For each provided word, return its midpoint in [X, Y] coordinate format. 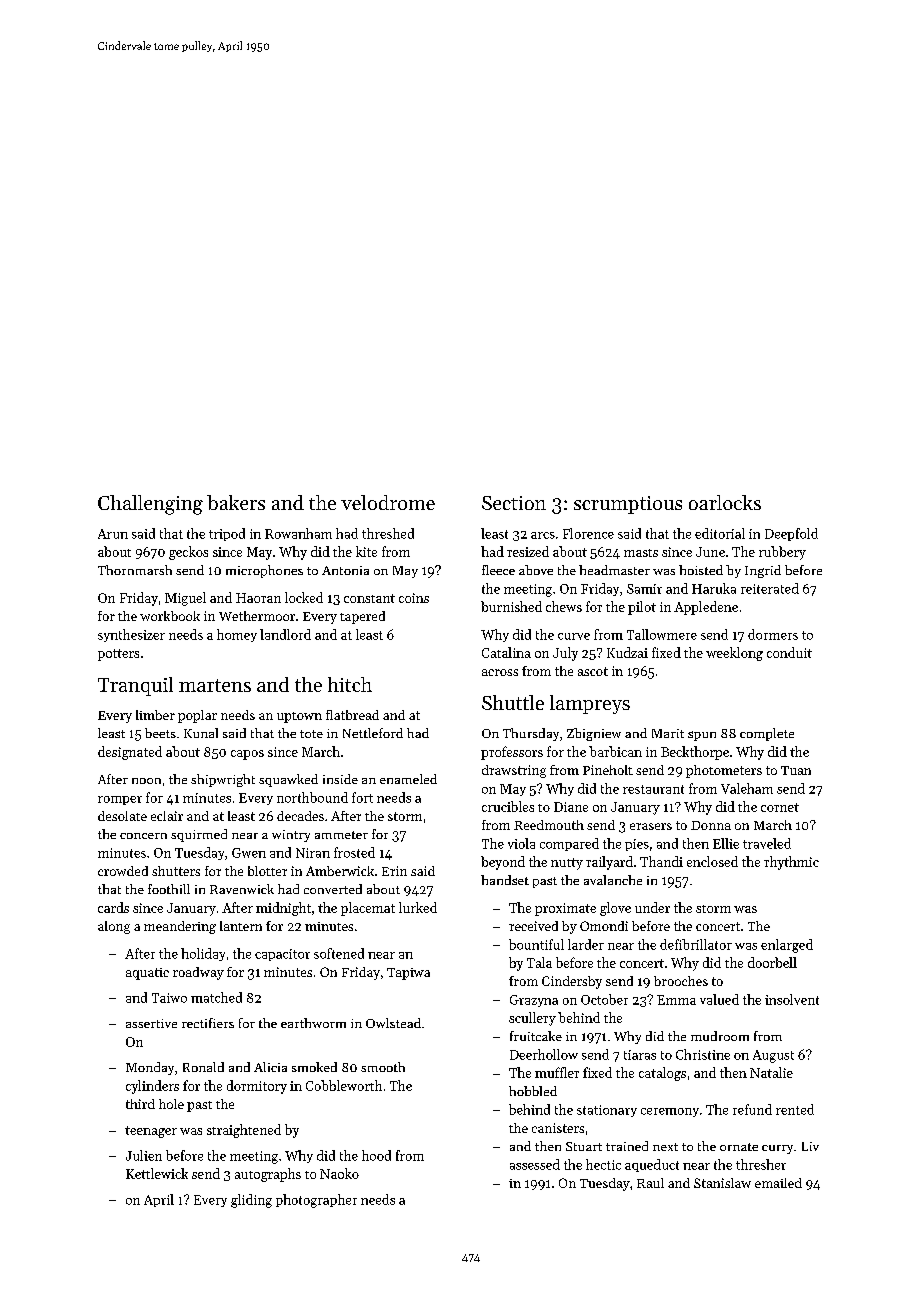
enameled [408, 779]
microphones [264, 571]
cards [113, 907]
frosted [354, 852]
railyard [609, 863]
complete [767, 734]
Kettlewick [157, 1173]
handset [505, 880]
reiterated [770, 588]
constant [369, 598]
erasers [651, 826]
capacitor [282, 955]
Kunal [201, 733]
